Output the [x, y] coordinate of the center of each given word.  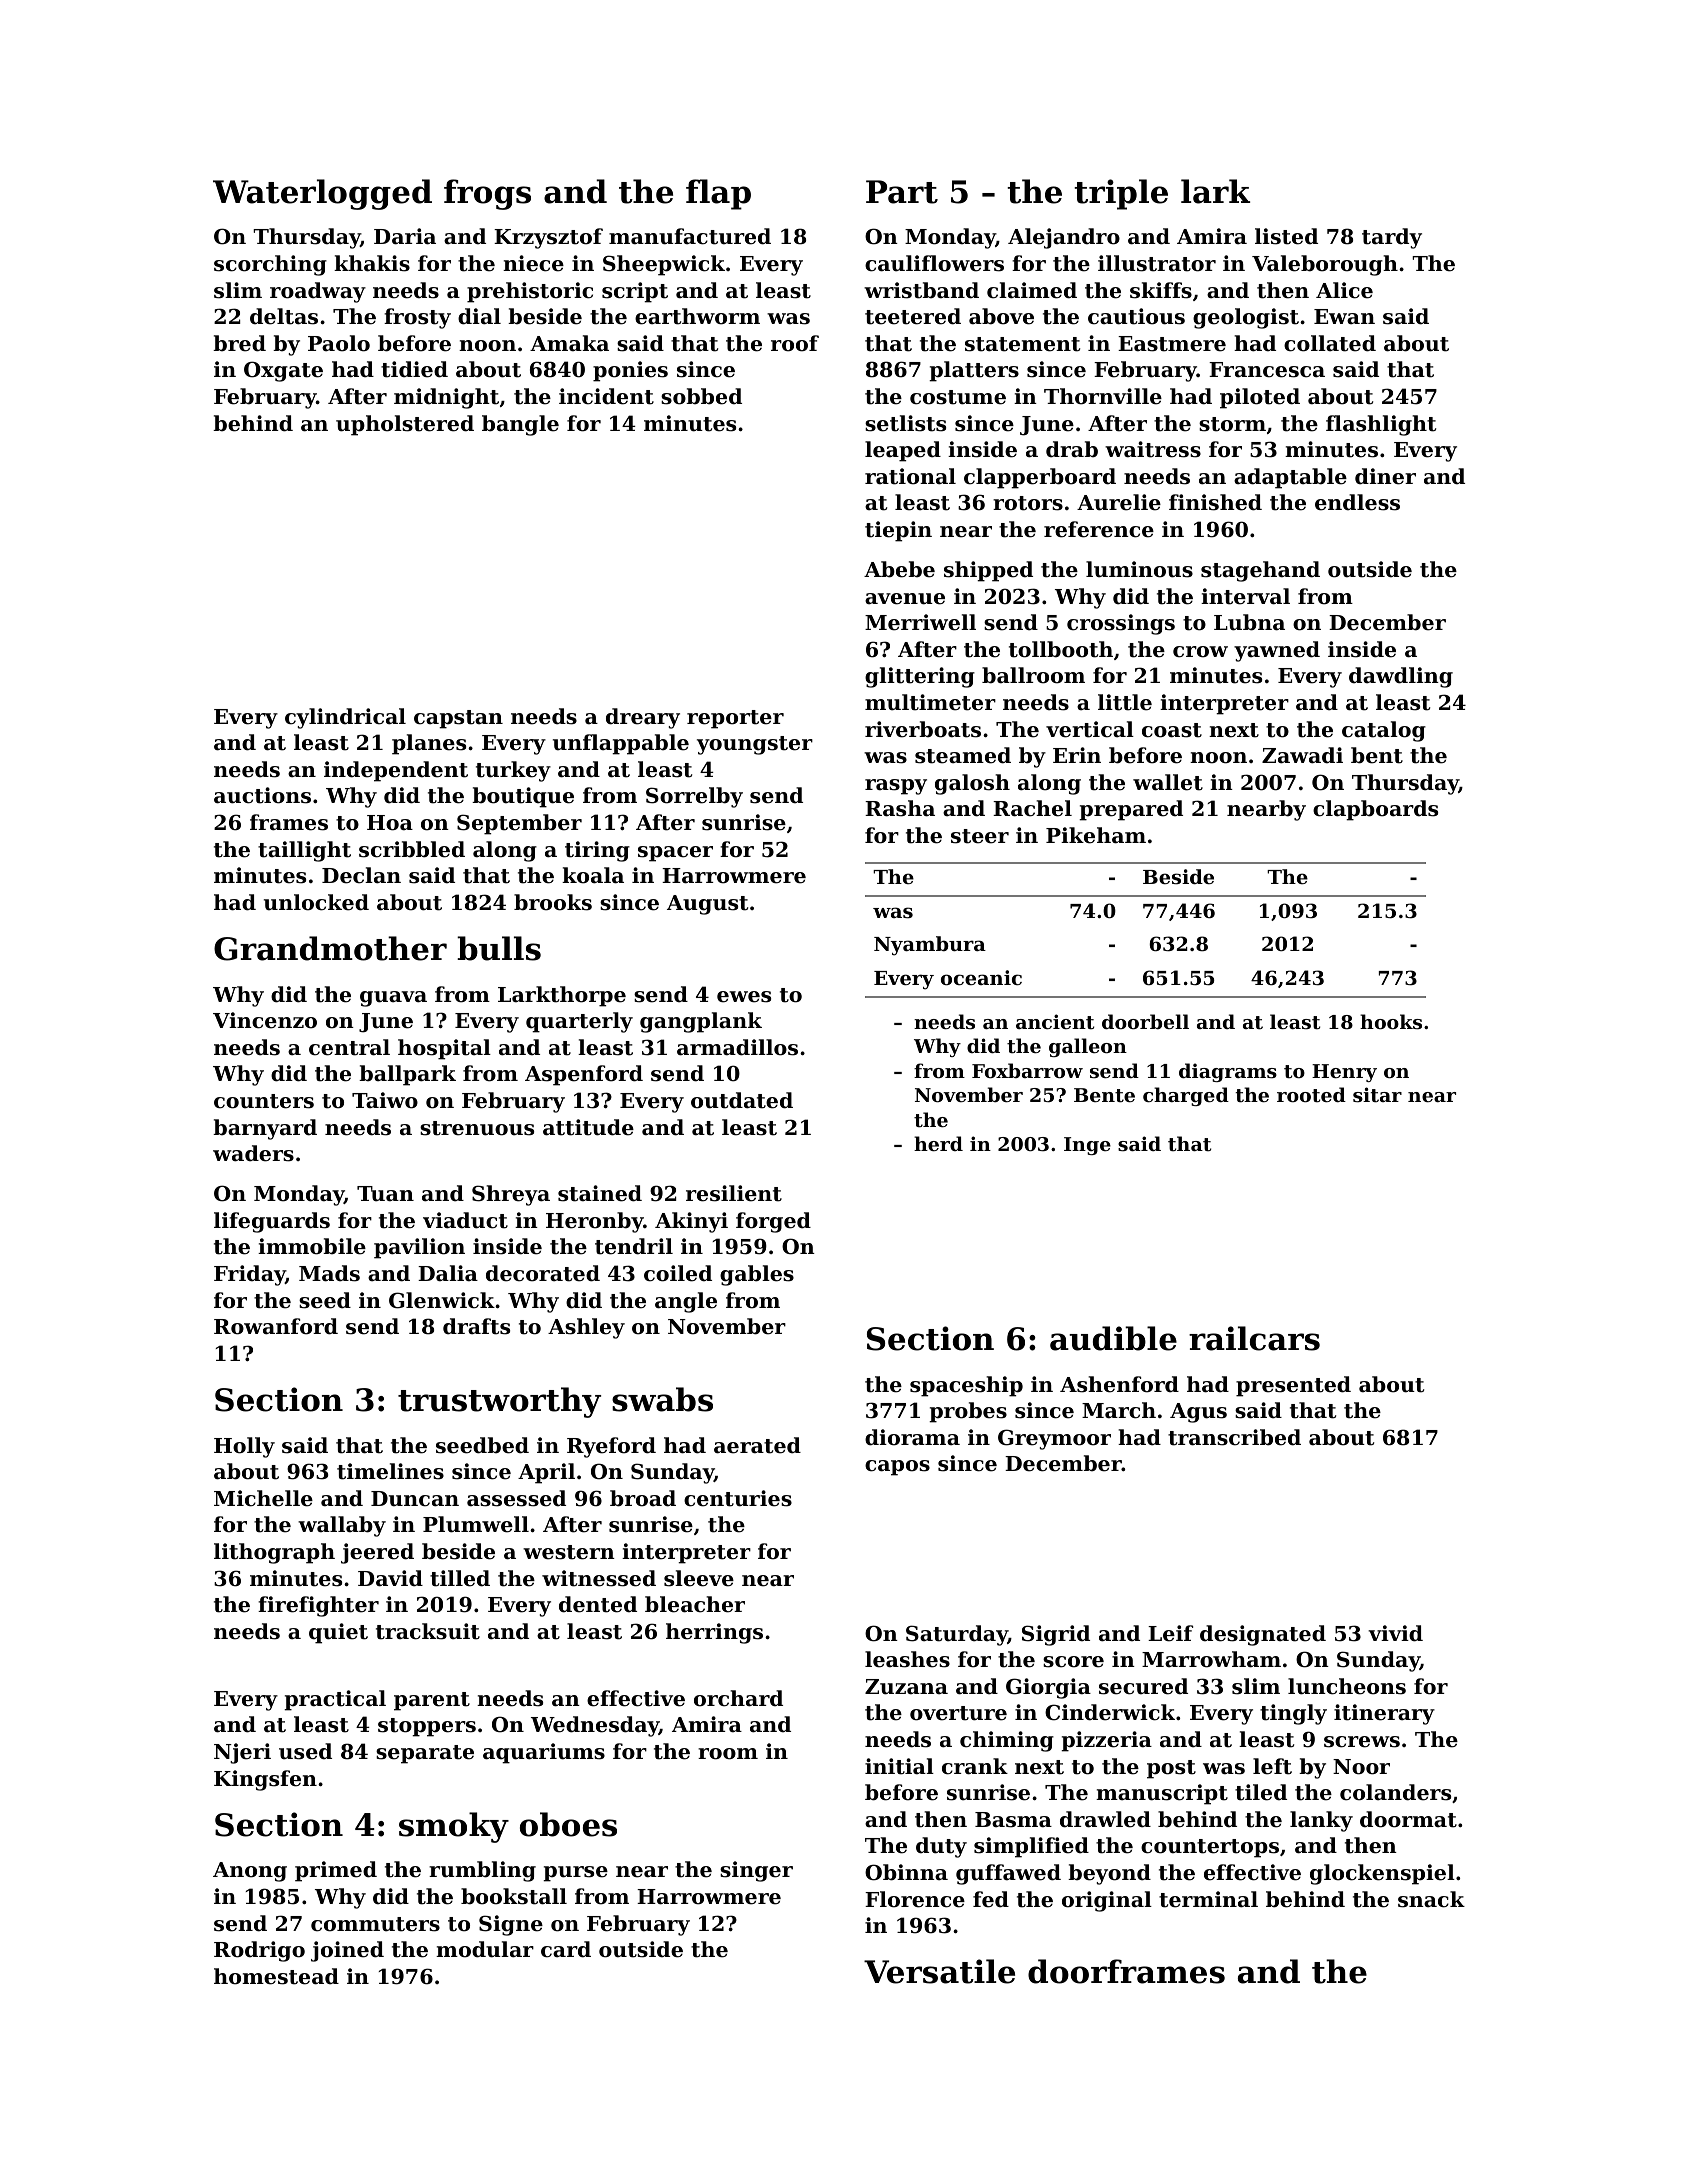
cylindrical [345, 718]
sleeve [699, 1578]
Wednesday [595, 1726]
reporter [735, 719]
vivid [1395, 1633]
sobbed [701, 396]
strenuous [477, 1128]
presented [1293, 1386]
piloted [1260, 398]
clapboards [1375, 810]
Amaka [569, 343]
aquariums [544, 1753]
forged [773, 1222]
